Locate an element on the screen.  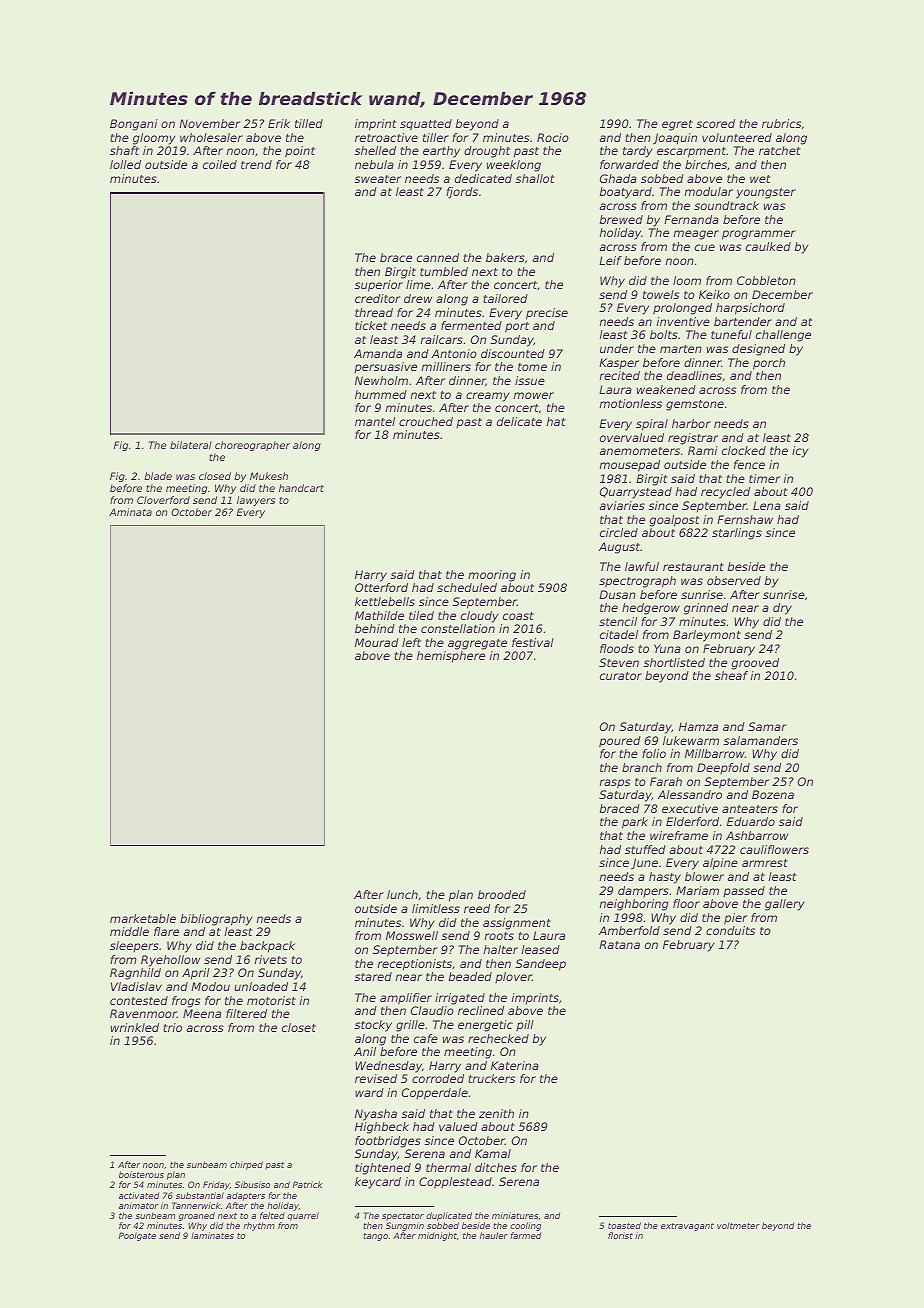
middle is located at coordinates (129, 931).
